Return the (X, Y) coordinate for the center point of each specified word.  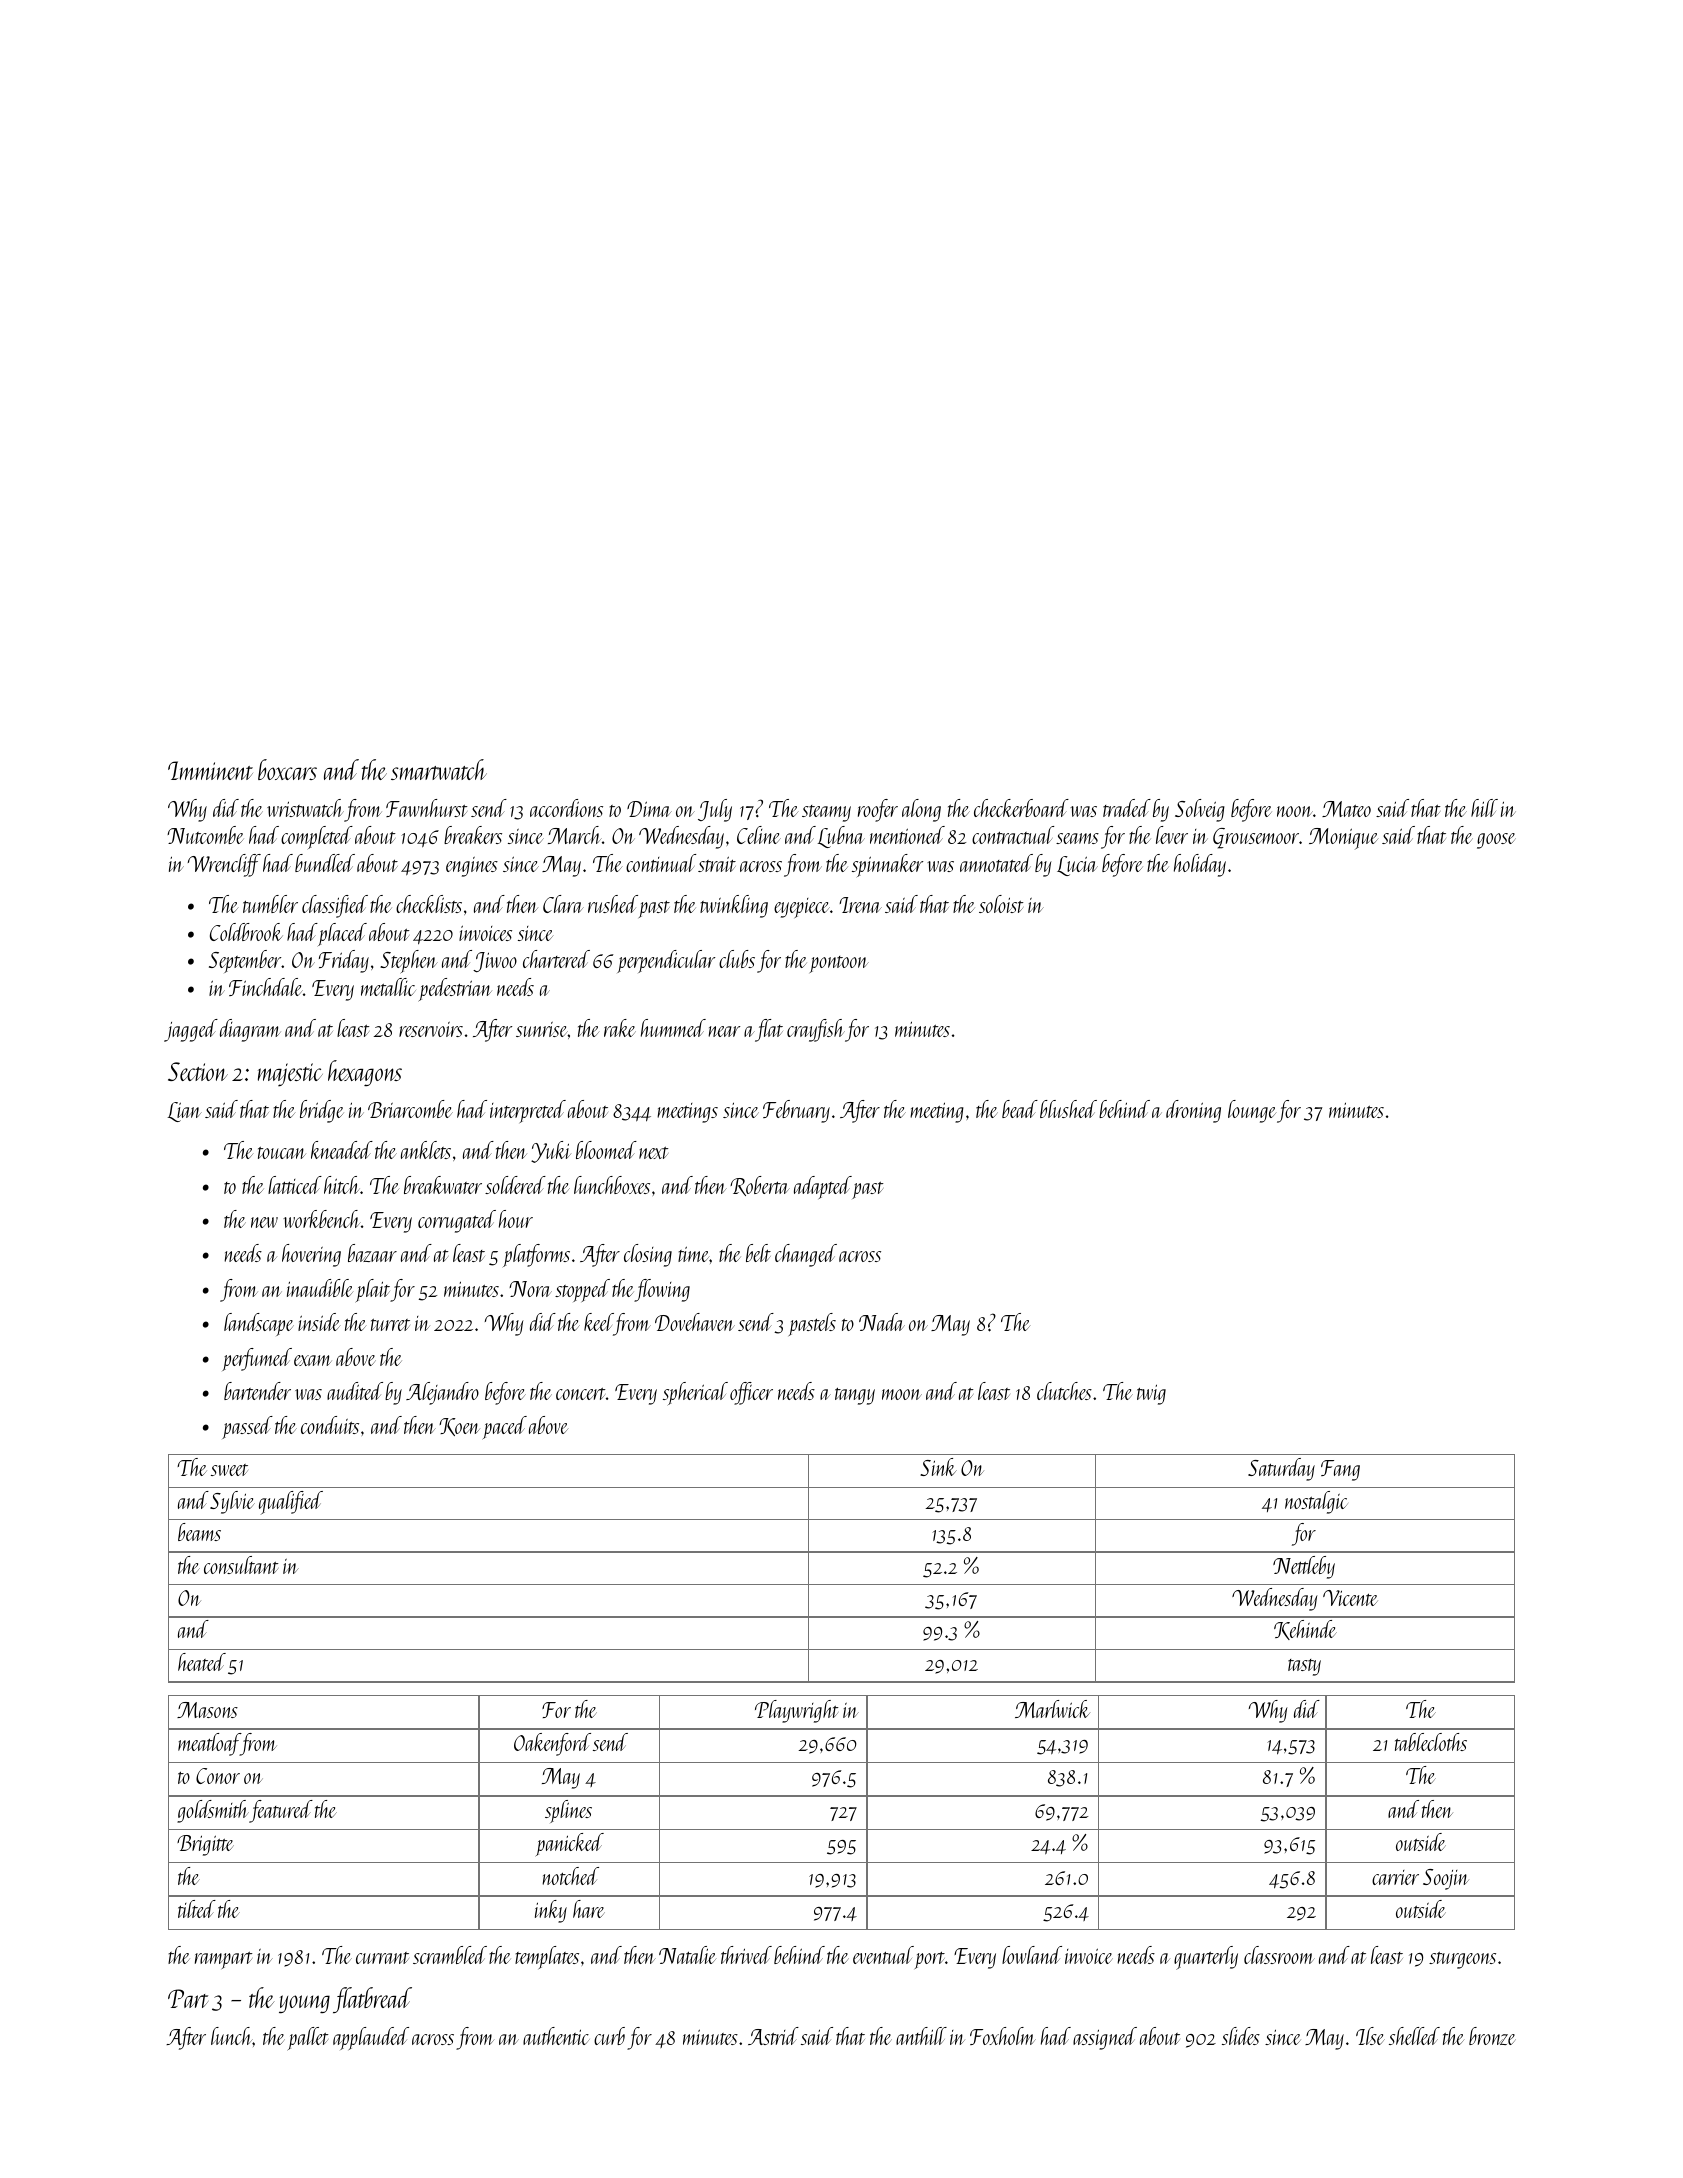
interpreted (528, 1111)
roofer (878, 810)
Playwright (796, 1711)
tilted (197, 1909)
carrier (1395, 1877)
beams (199, 1532)
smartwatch (439, 769)
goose (1496, 841)
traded (1127, 808)
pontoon (839, 964)
